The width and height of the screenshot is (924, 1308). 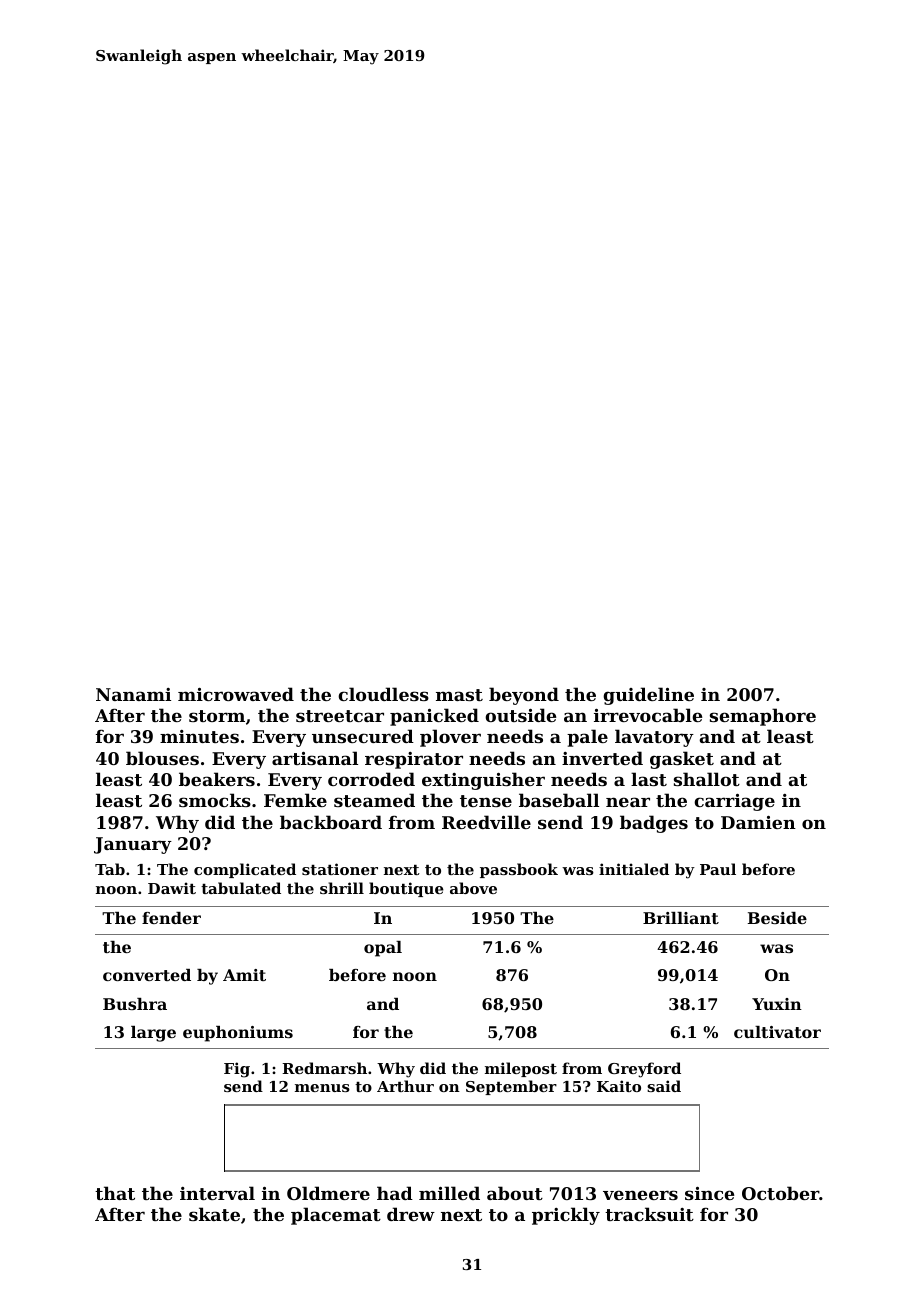 I want to click on guideline, so click(x=648, y=696).
